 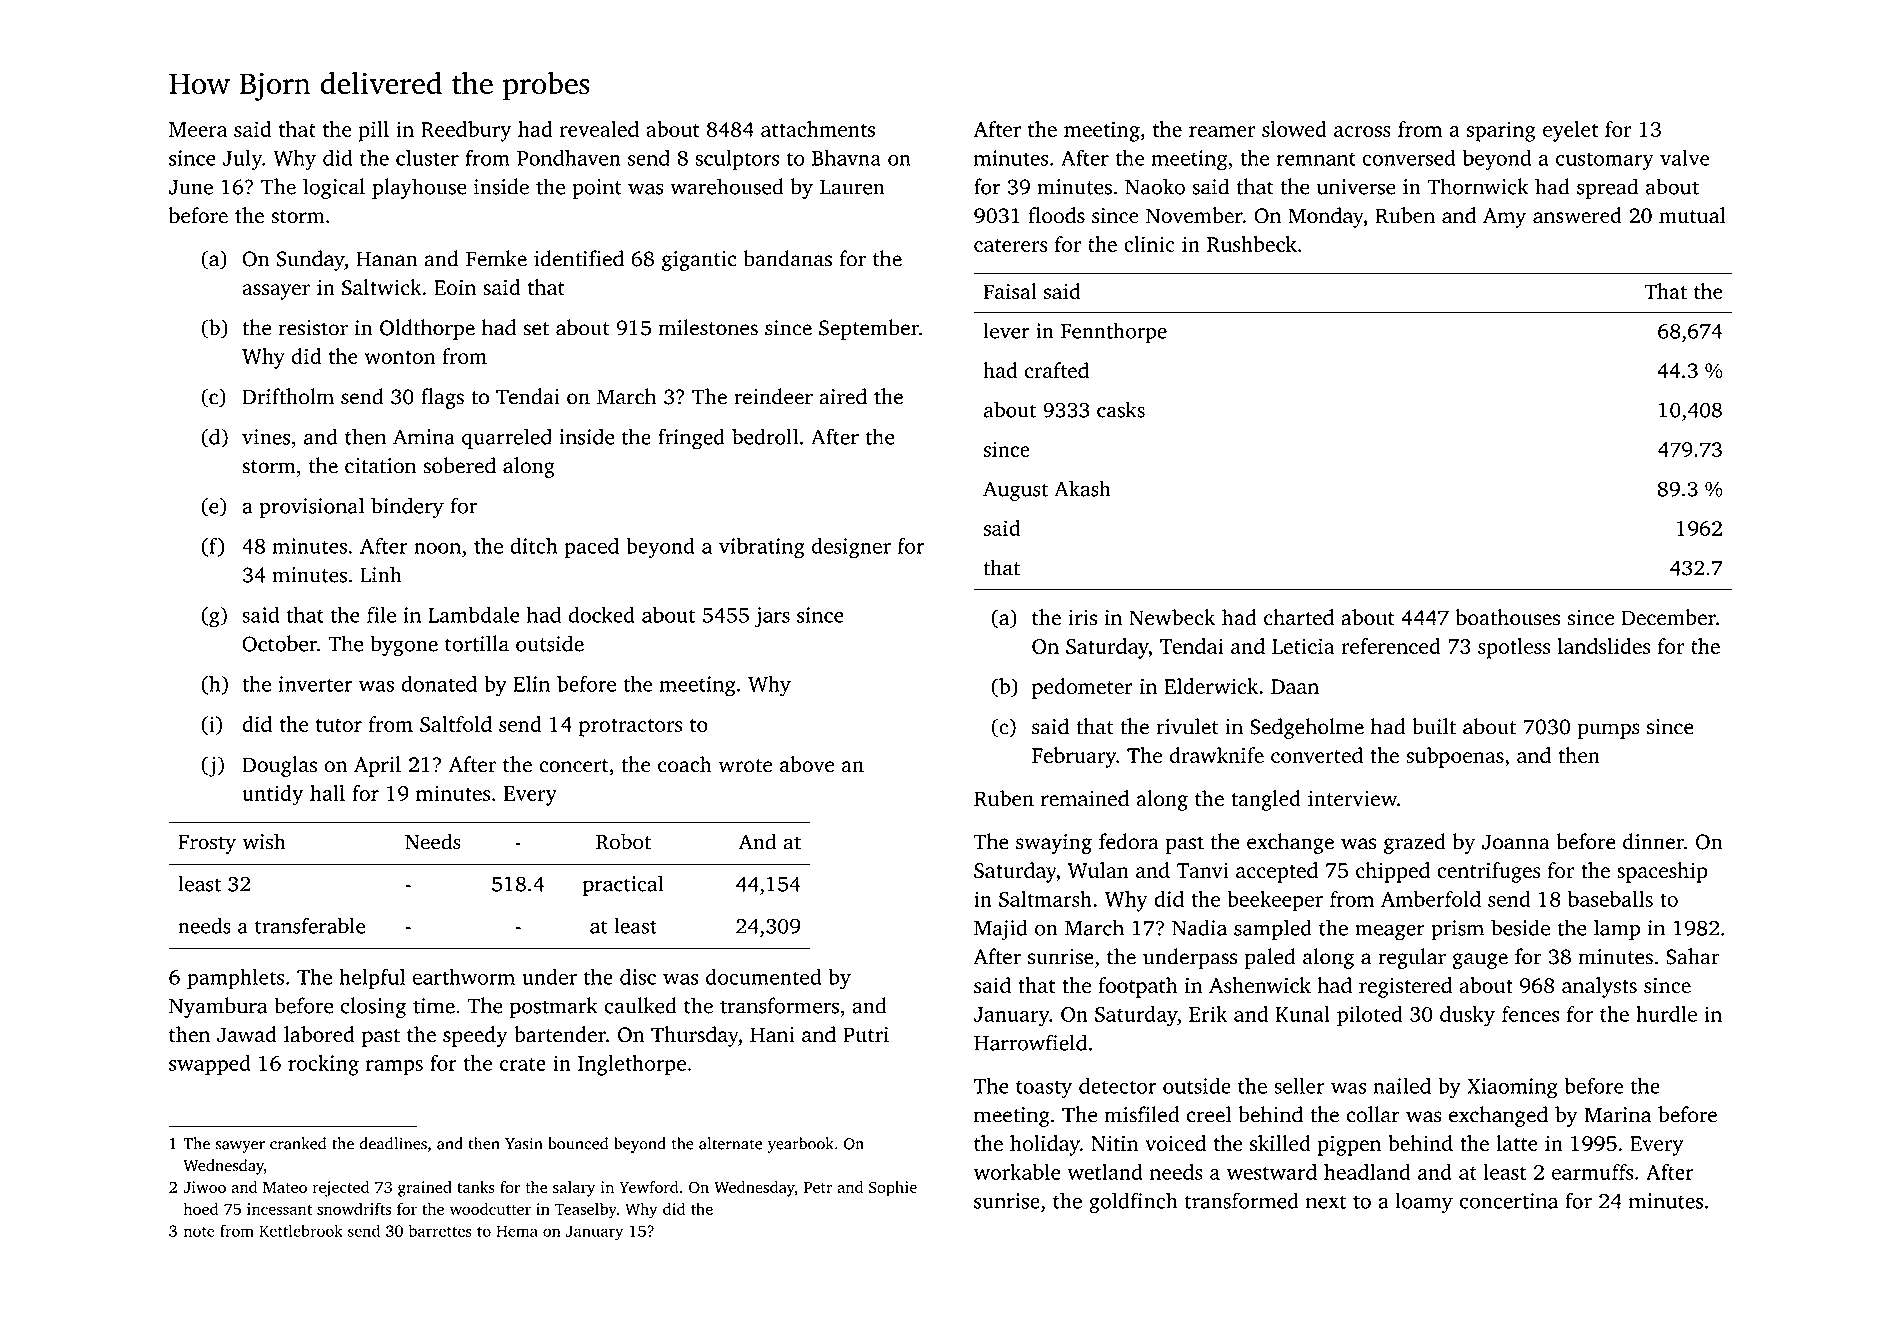 I want to click on point, so click(x=597, y=189).
